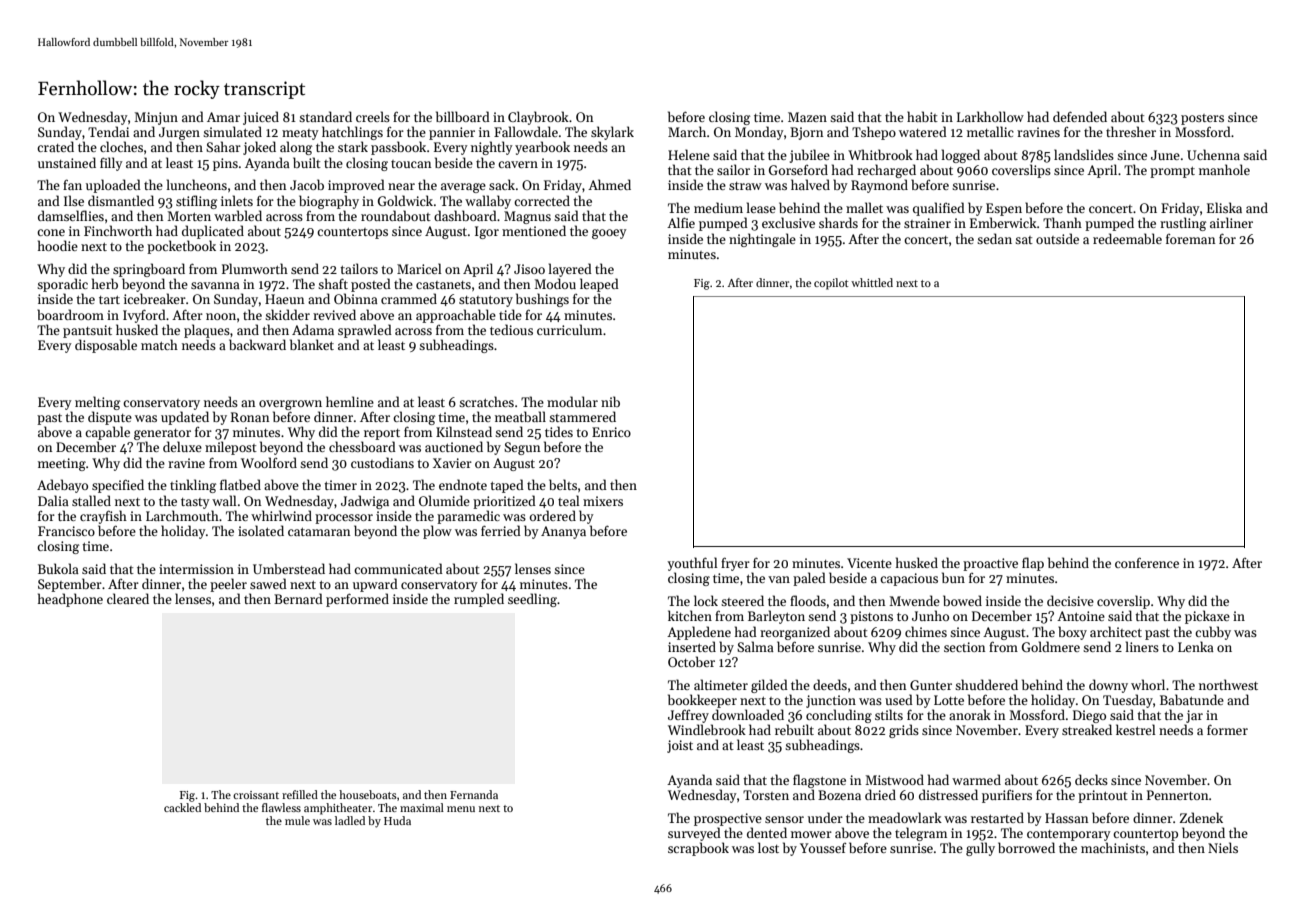 This document has width=1308, height=924. Describe the element at coordinates (1089, 716) in the document. I see `Diego` at that location.
